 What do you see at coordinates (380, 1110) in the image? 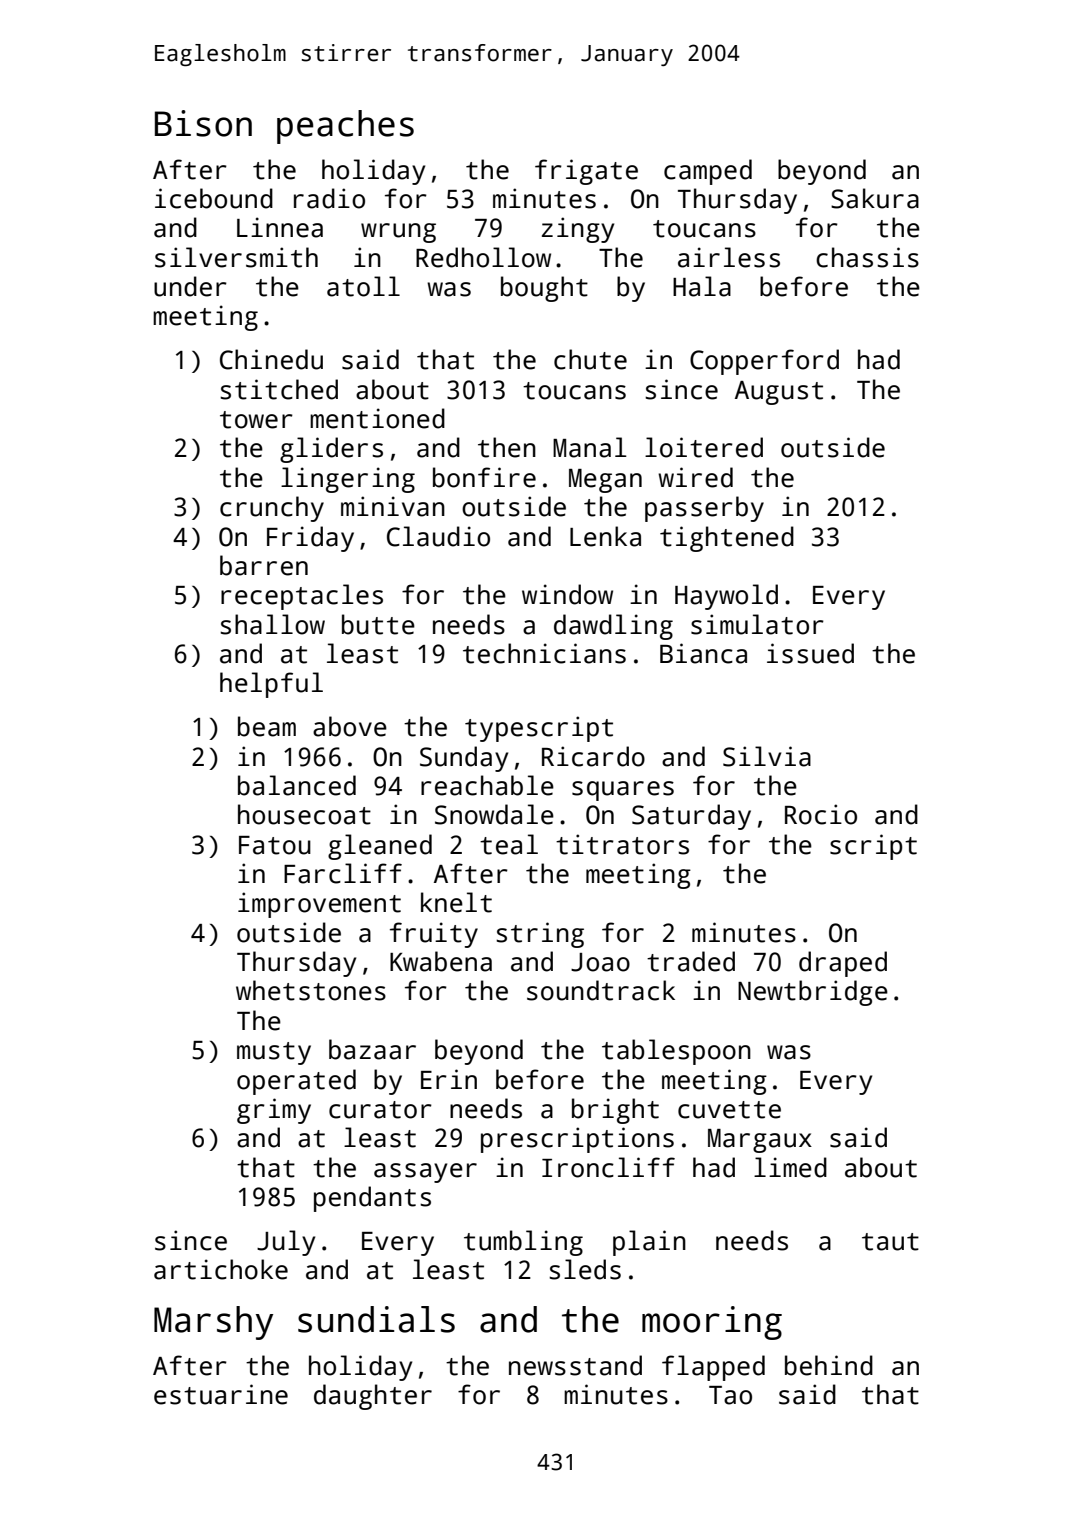
I see `curator` at bounding box center [380, 1110].
